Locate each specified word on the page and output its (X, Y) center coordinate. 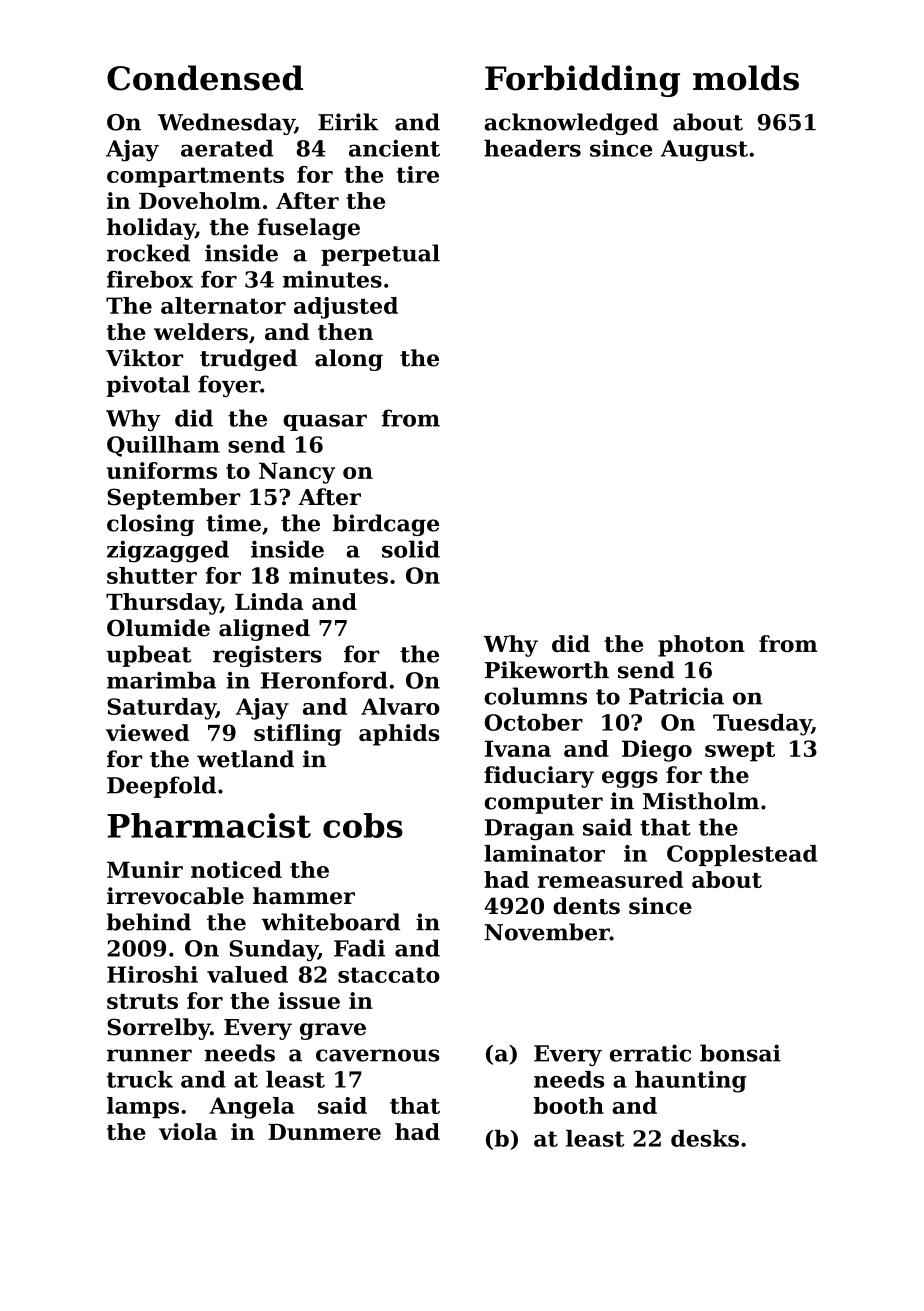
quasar (325, 422)
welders (201, 331)
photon (701, 646)
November (547, 932)
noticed (236, 869)
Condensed (205, 78)
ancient (394, 148)
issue (309, 1000)
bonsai (740, 1053)
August (704, 151)
